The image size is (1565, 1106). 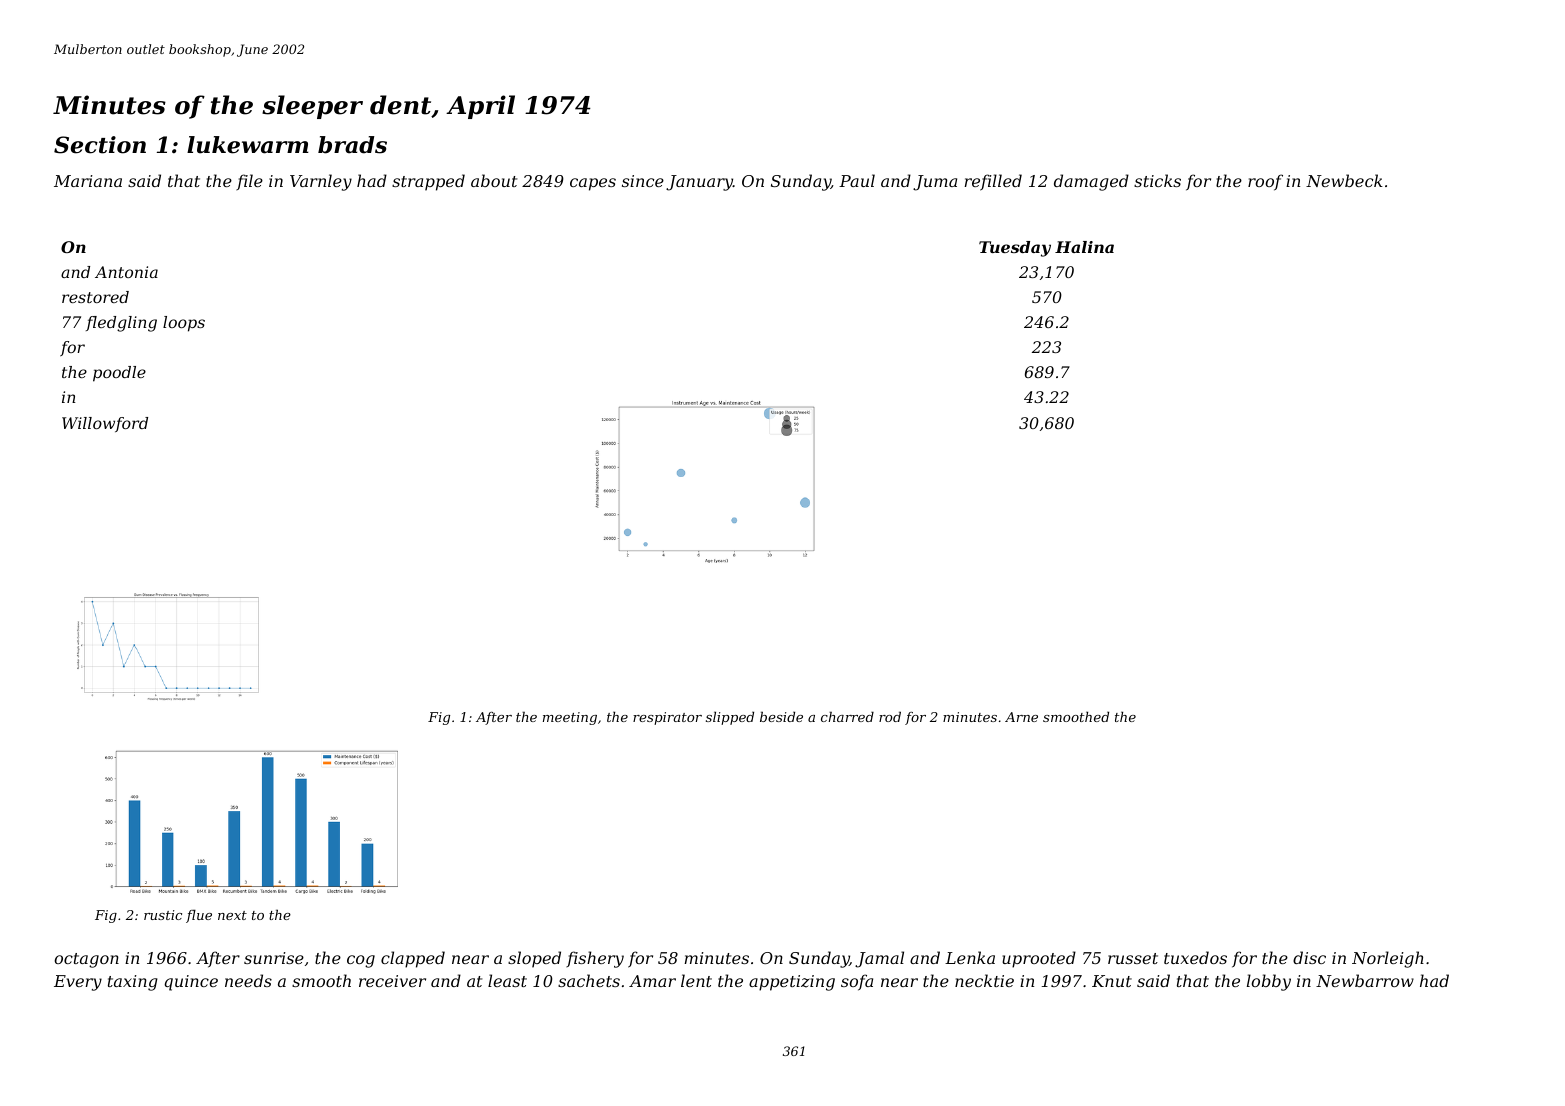 I want to click on poodle, so click(x=119, y=374).
